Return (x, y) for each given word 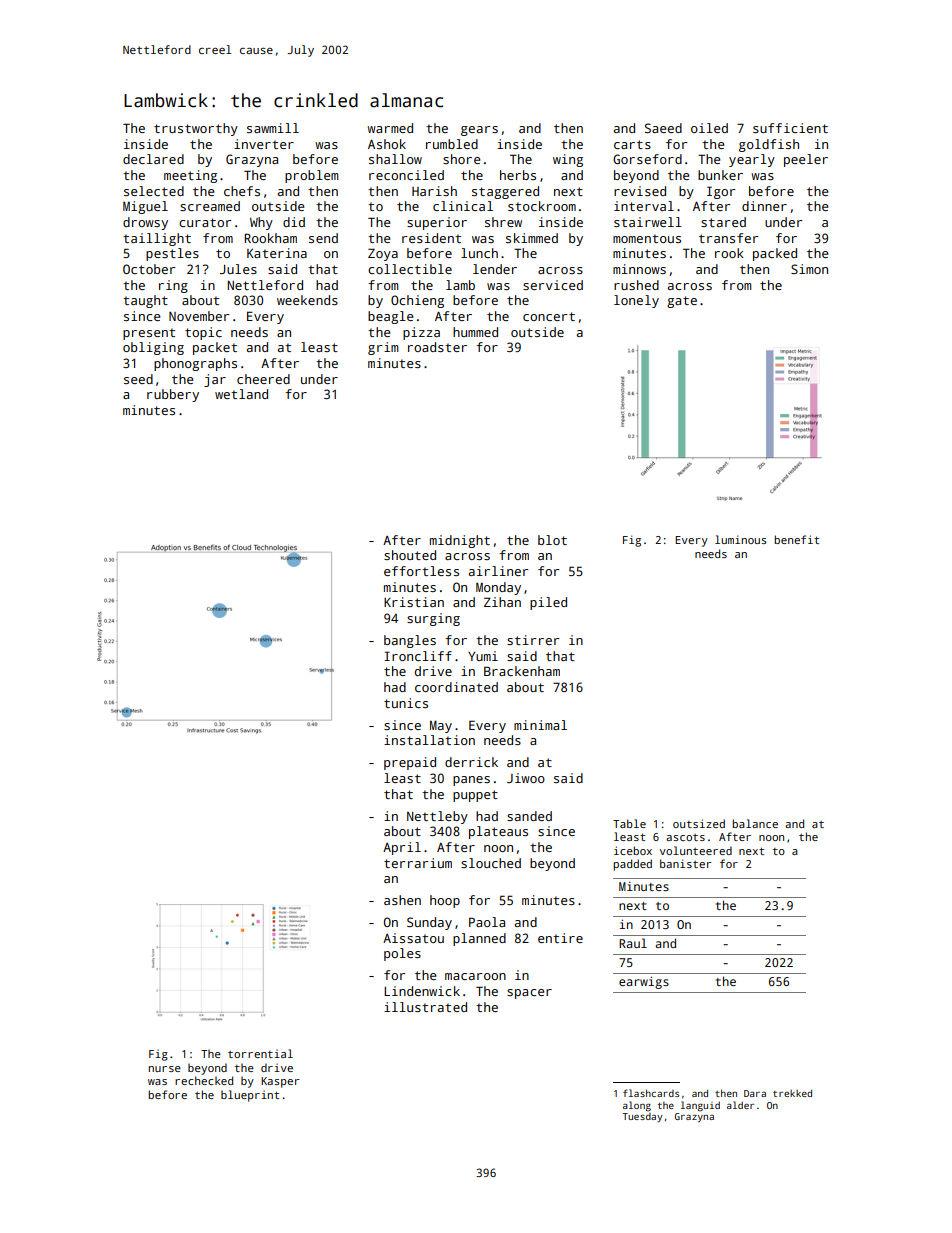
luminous (741, 539)
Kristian (414, 602)
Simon (809, 269)
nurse (165, 1069)
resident (431, 238)
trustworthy (196, 129)
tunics (406, 703)
